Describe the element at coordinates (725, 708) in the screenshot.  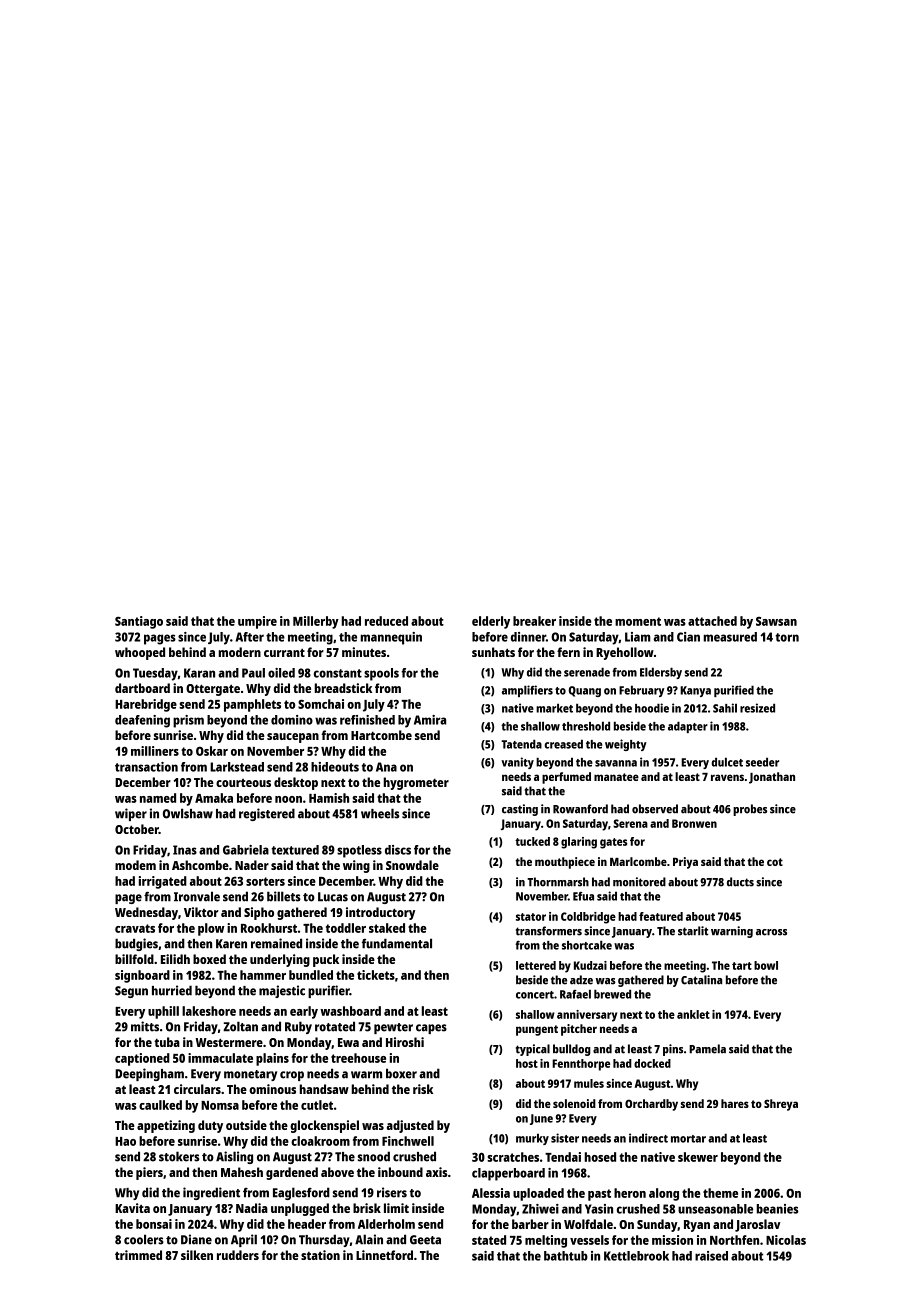
I see `Sahil` at that location.
